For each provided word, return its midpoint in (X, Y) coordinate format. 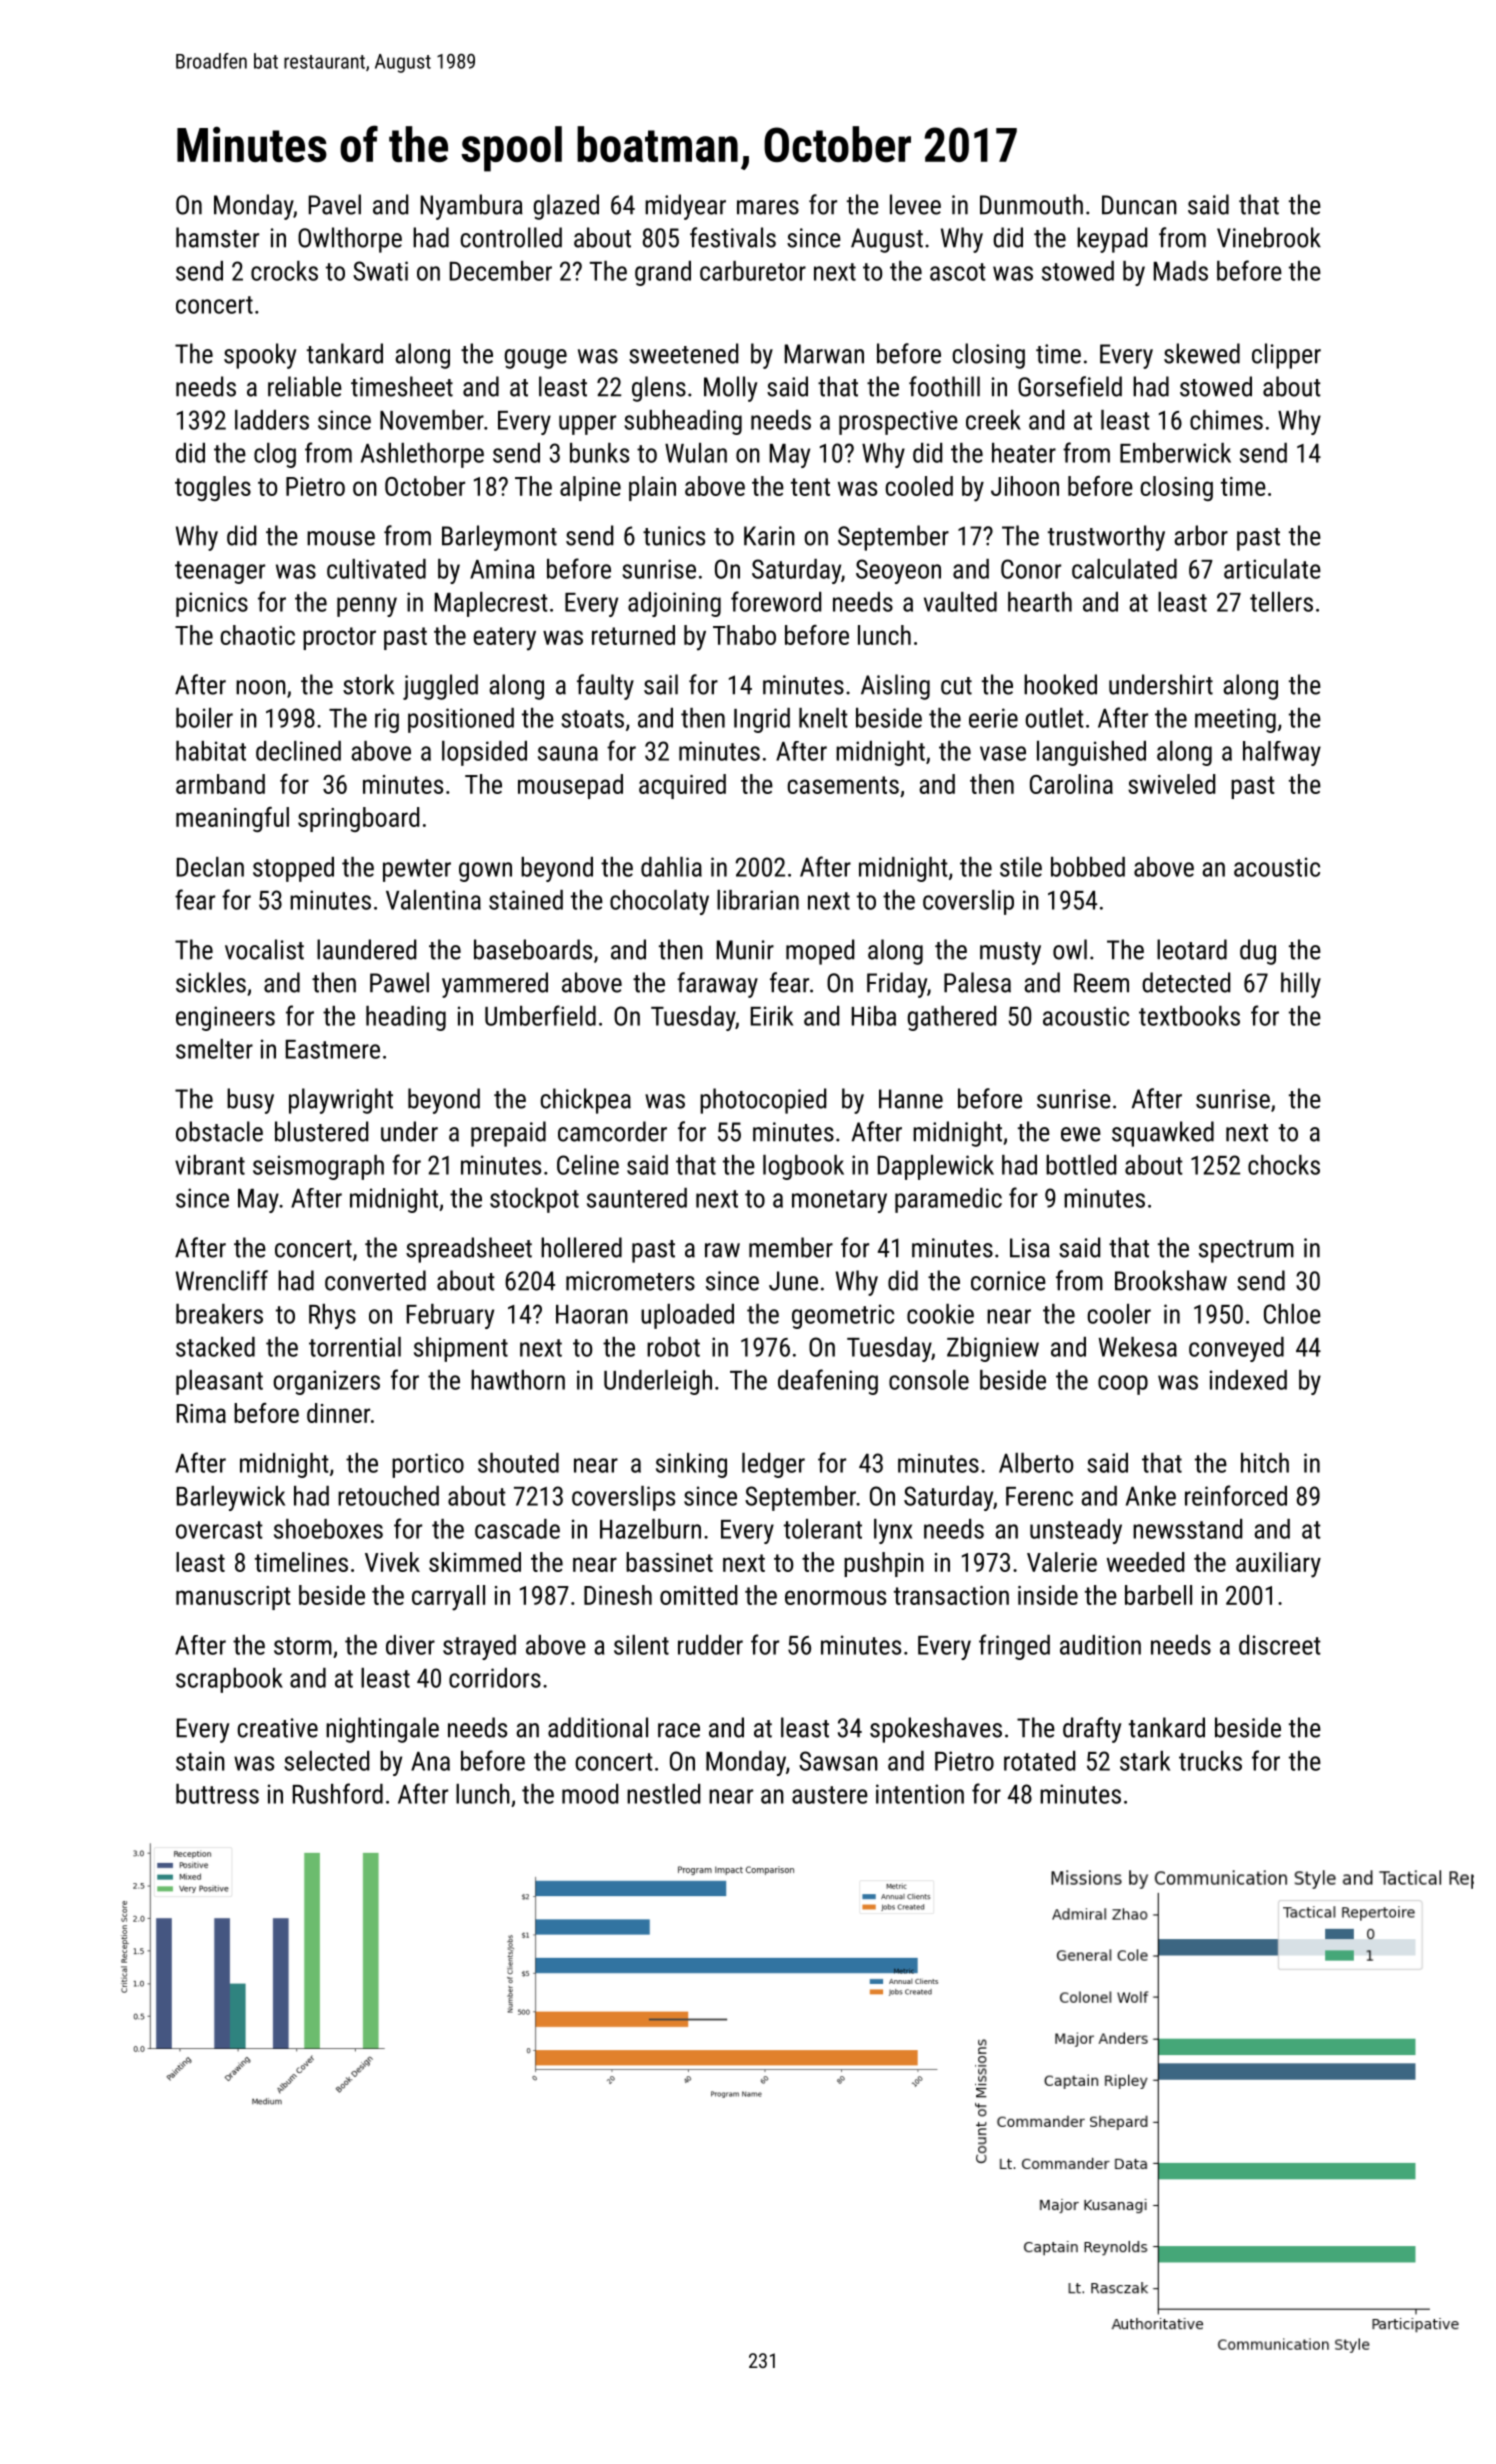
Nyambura (472, 207)
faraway (717, 985)
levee (915, 204)
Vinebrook (1269, 237)
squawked (1163, 1134)
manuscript (233, 1598)
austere (830, 1795)
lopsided (484, 753)
